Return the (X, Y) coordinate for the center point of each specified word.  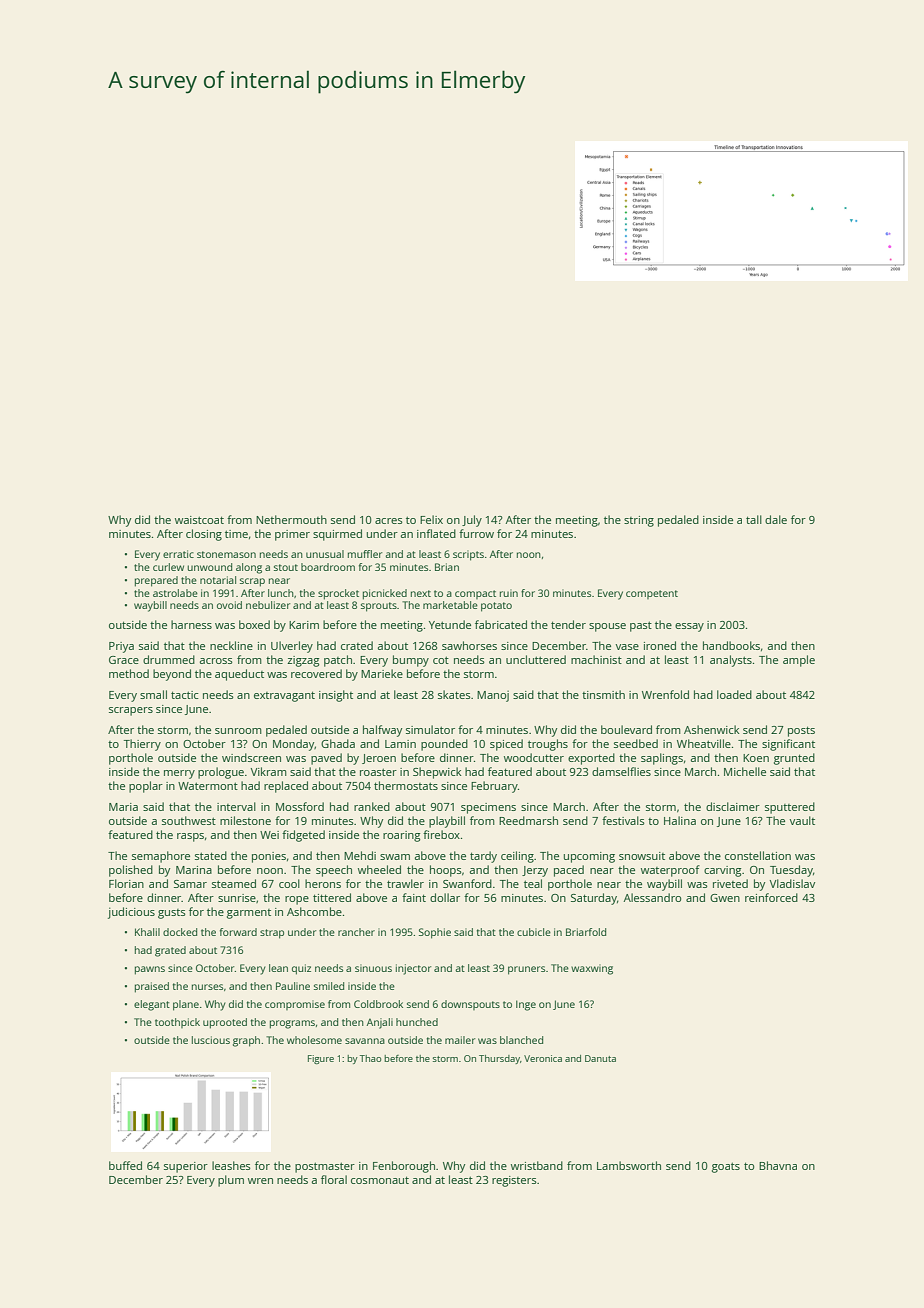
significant (788, 745)
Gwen (725, 898)
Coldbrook (378, 1004)
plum (231, 1181)
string (639, 521)
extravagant (284, 696)
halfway (382, 731)
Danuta (600, 1058)
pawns (150, 970)
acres (389, 521)
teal (533, 883)
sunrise (237, 898)
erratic (178, 554)
